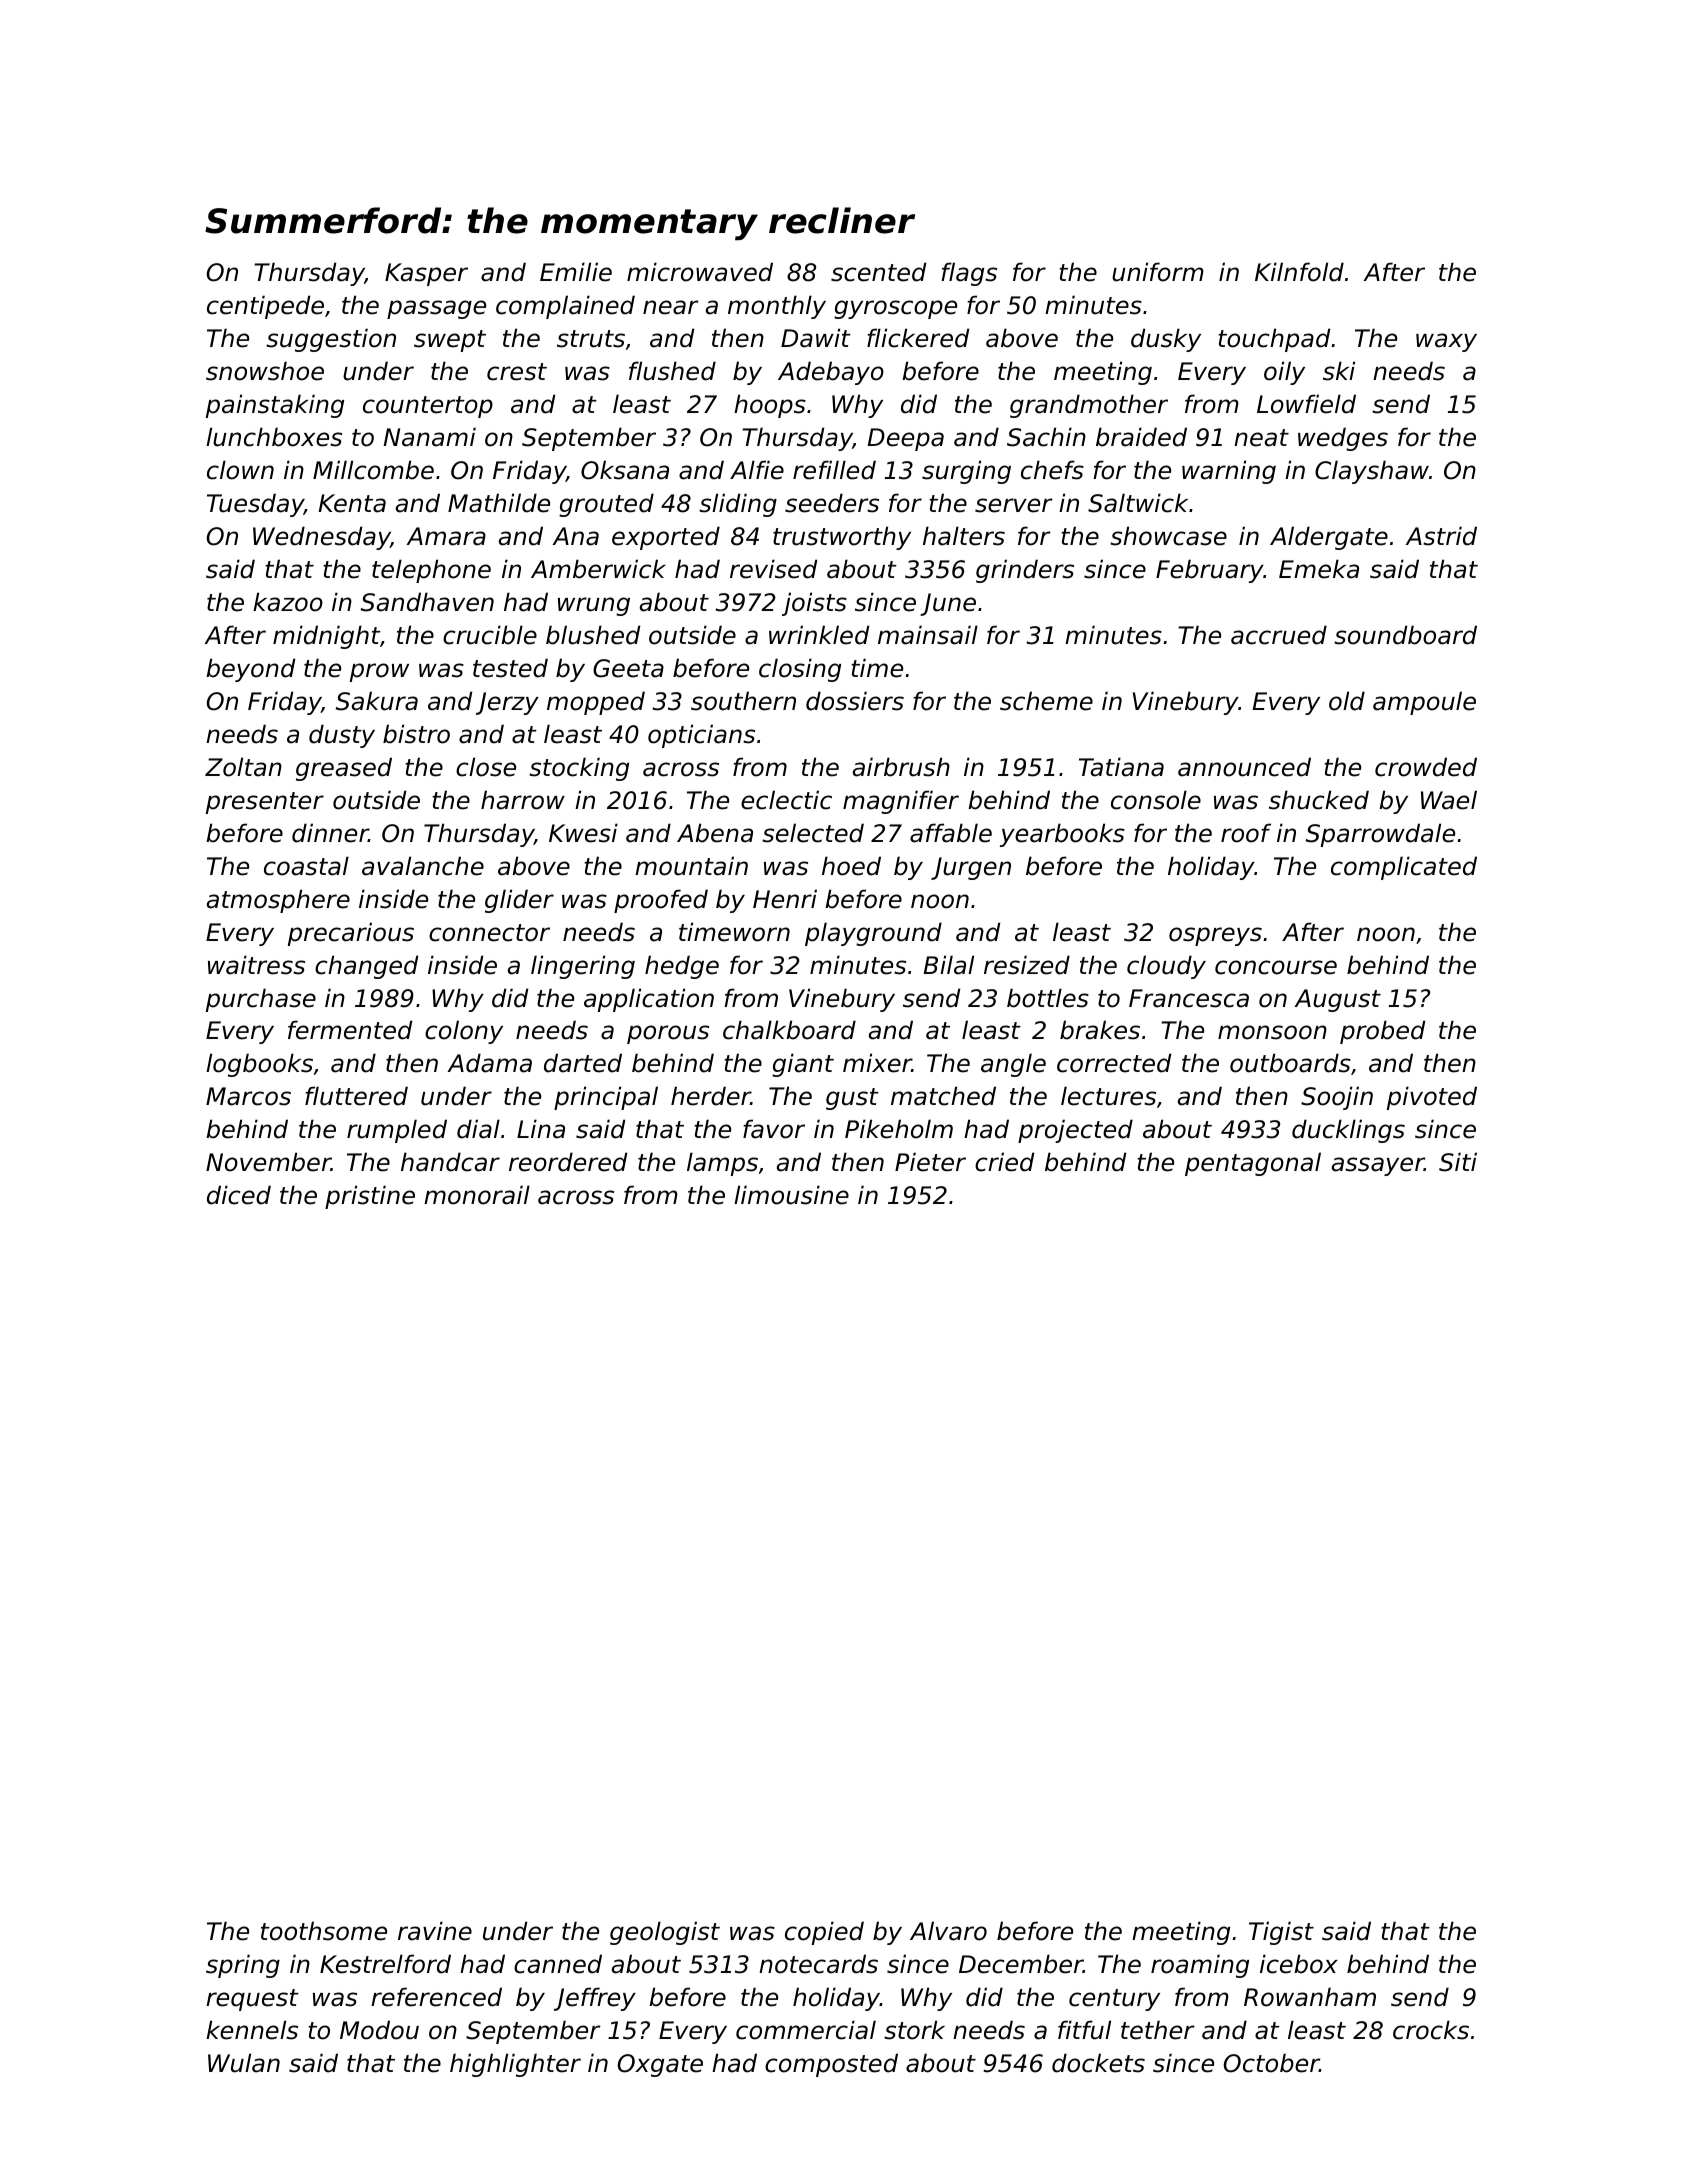 The width and height of the screenshot is (1683, 2178). Describe the element at coordinates (370, 1197) in the screenshot. I see `pristine` at that location.
